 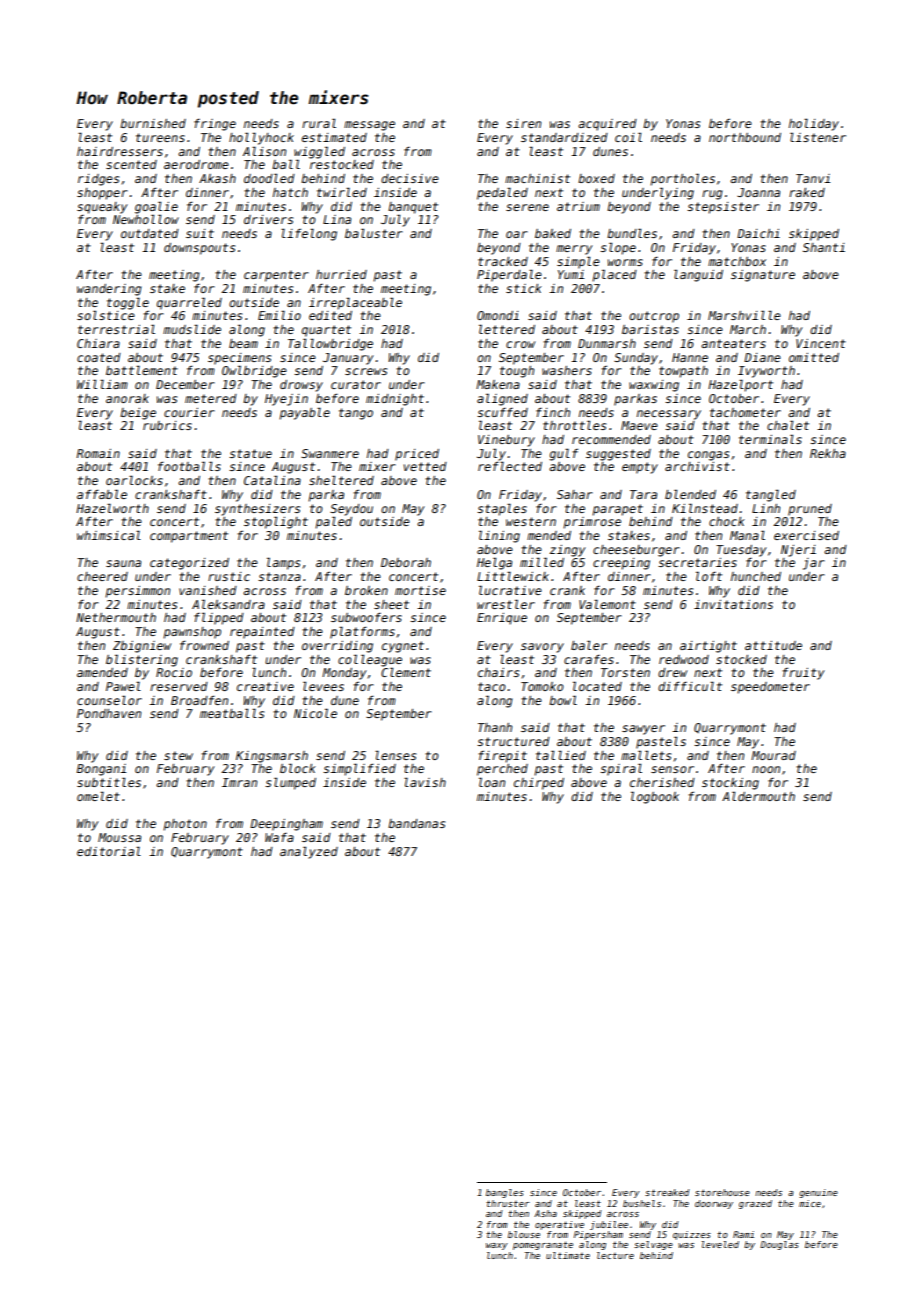 What do you see at coordinates (109, 851) in the document?
I see `editorial` at bounding box center [109, 851].
